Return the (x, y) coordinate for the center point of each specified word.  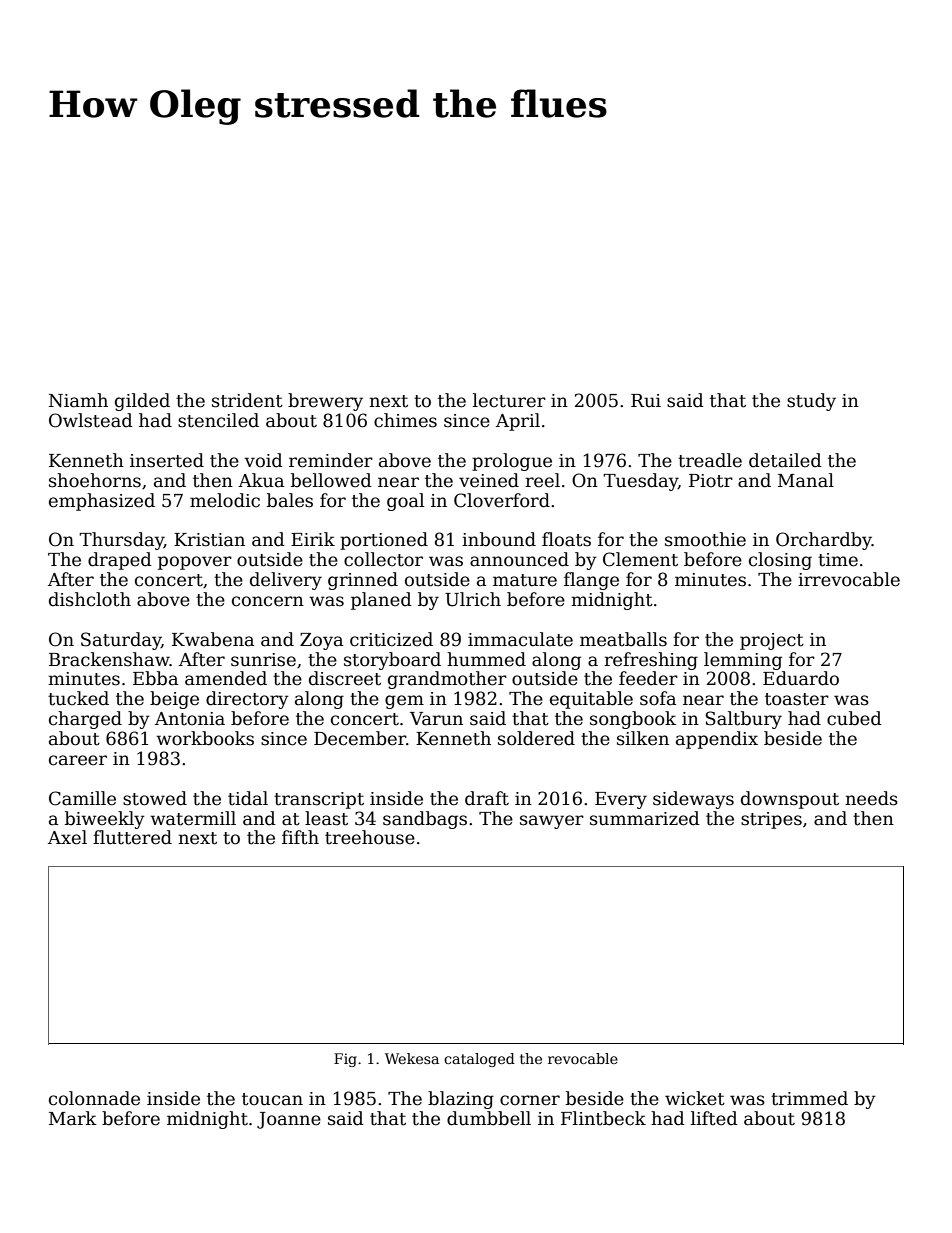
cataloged (479, 1060)
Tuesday (640, 482)
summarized (645, 818)
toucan (272, 1099)
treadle (710, 460)
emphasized (102, 502)
